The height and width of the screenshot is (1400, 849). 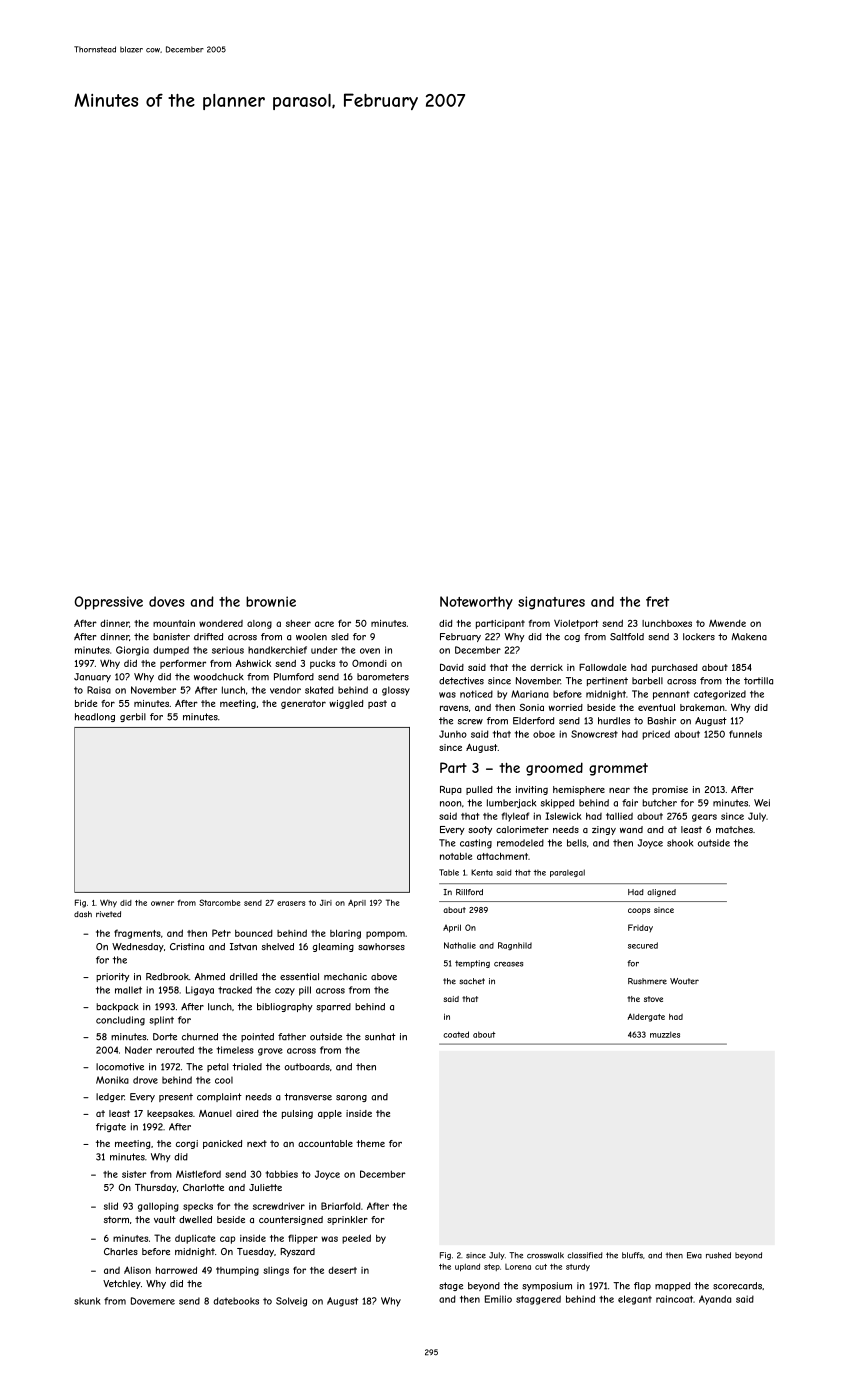 What do you see at coordinates (121, 1251) in the screenshot?
I see `Charles` at bounding box center [121, 1251].
